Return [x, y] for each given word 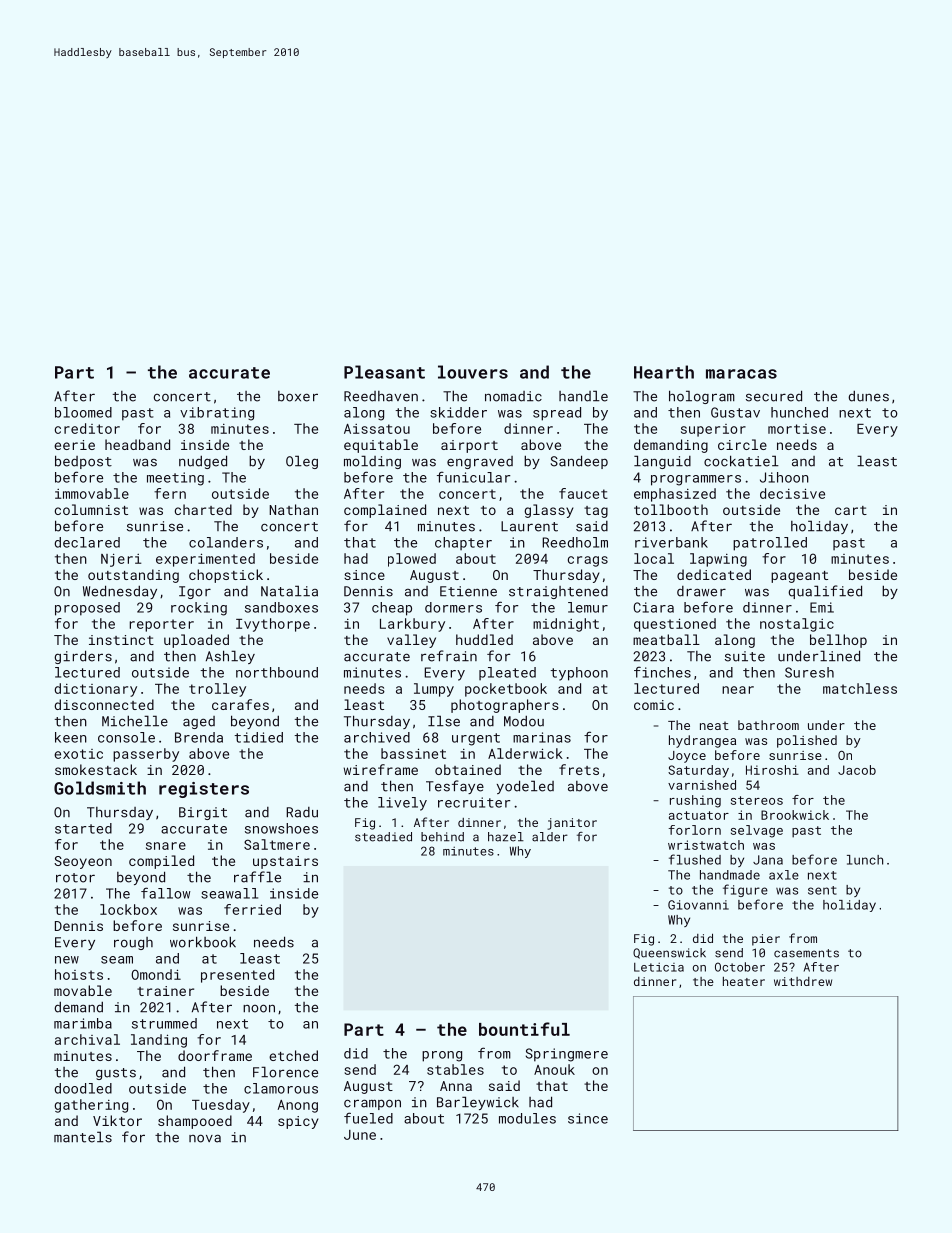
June [360, 1135]
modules [527, 1118]
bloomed [83, 412]
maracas [741, 374]
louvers [473, 372]
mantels [83, 1137]
